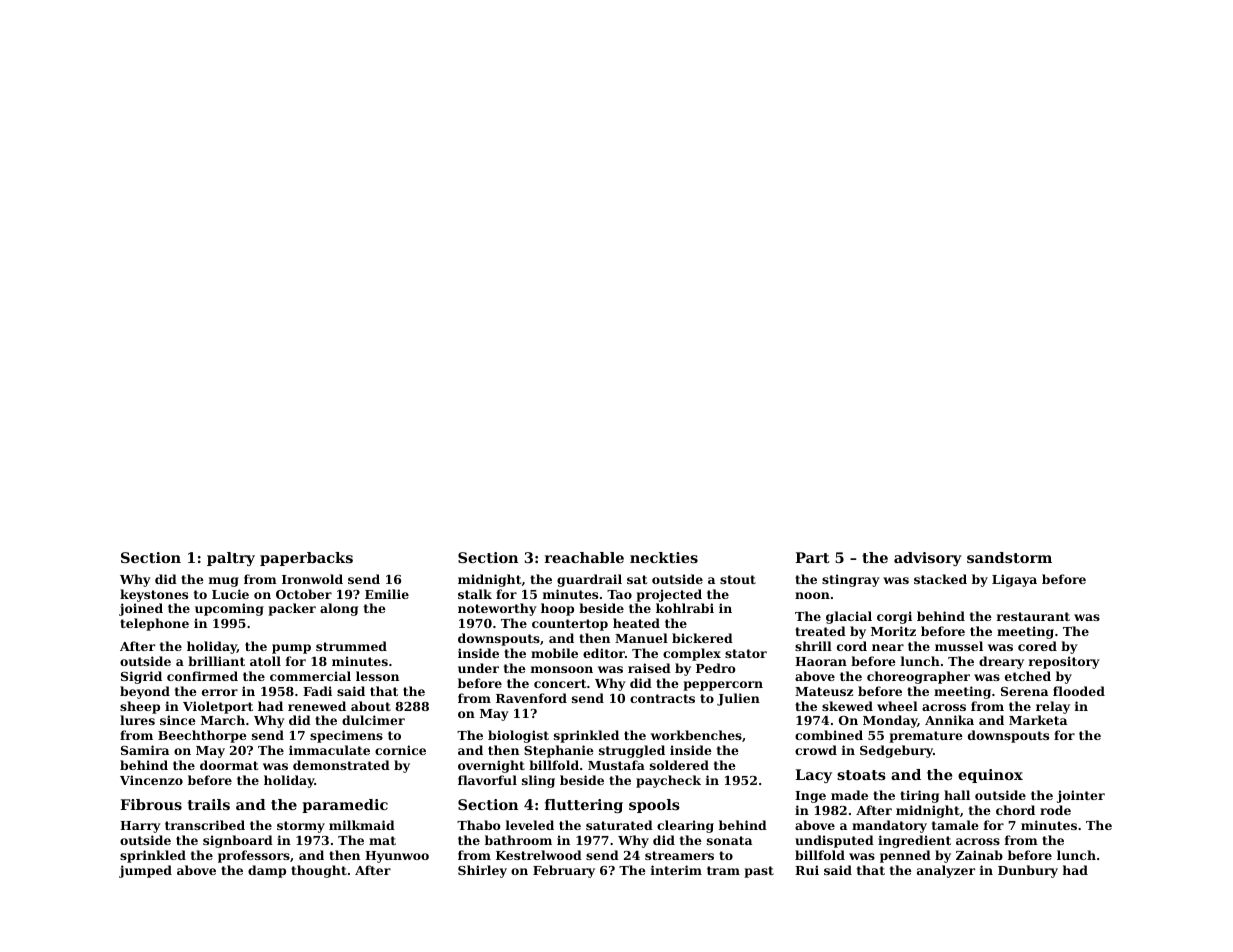 The width and height of the page is (1233, 952). Describe the element at coordinates (345, 806) in the page. I see `paramedic` at that location.
